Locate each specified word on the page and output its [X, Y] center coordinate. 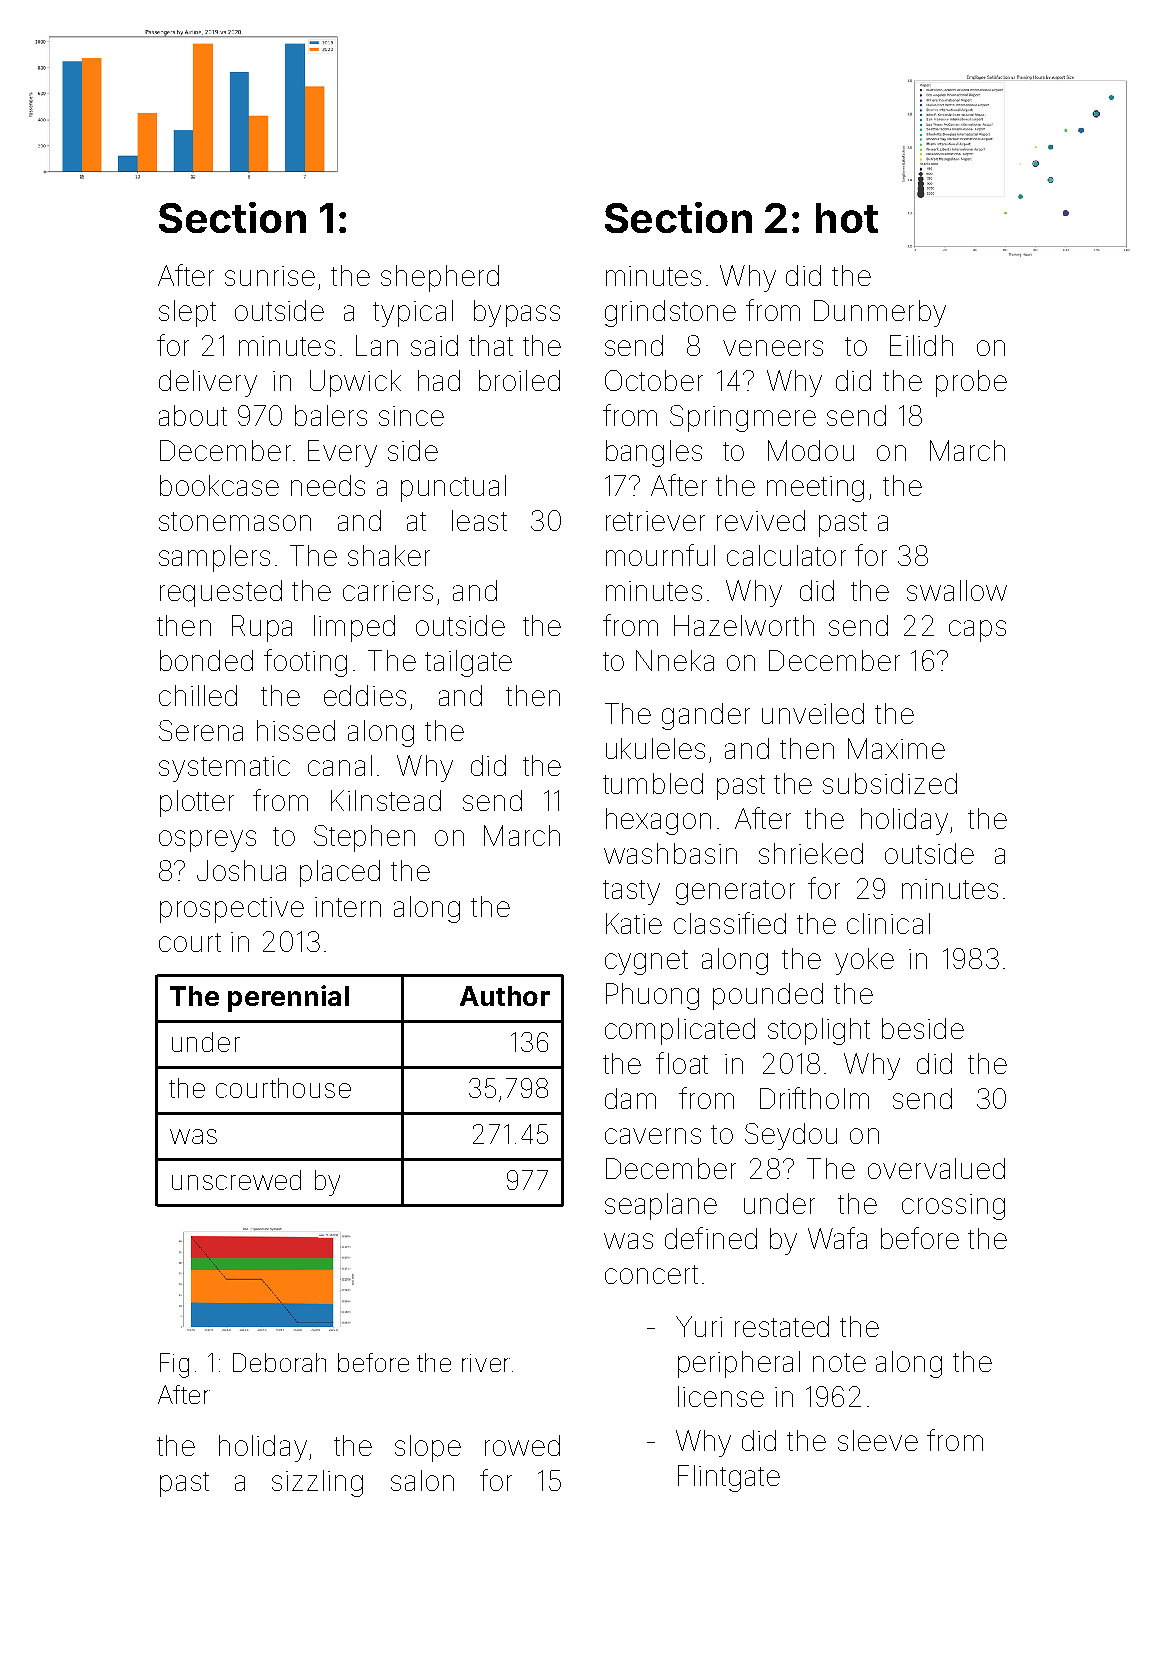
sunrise [270, 276]
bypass [517, 313]
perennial [288, 998]
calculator [786, 555]
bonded [206, 660]
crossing [953, 1207]
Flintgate [729, 1478]
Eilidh [921, 345]
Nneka [675, 660]
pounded [768, 996]
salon [422, 1480]
